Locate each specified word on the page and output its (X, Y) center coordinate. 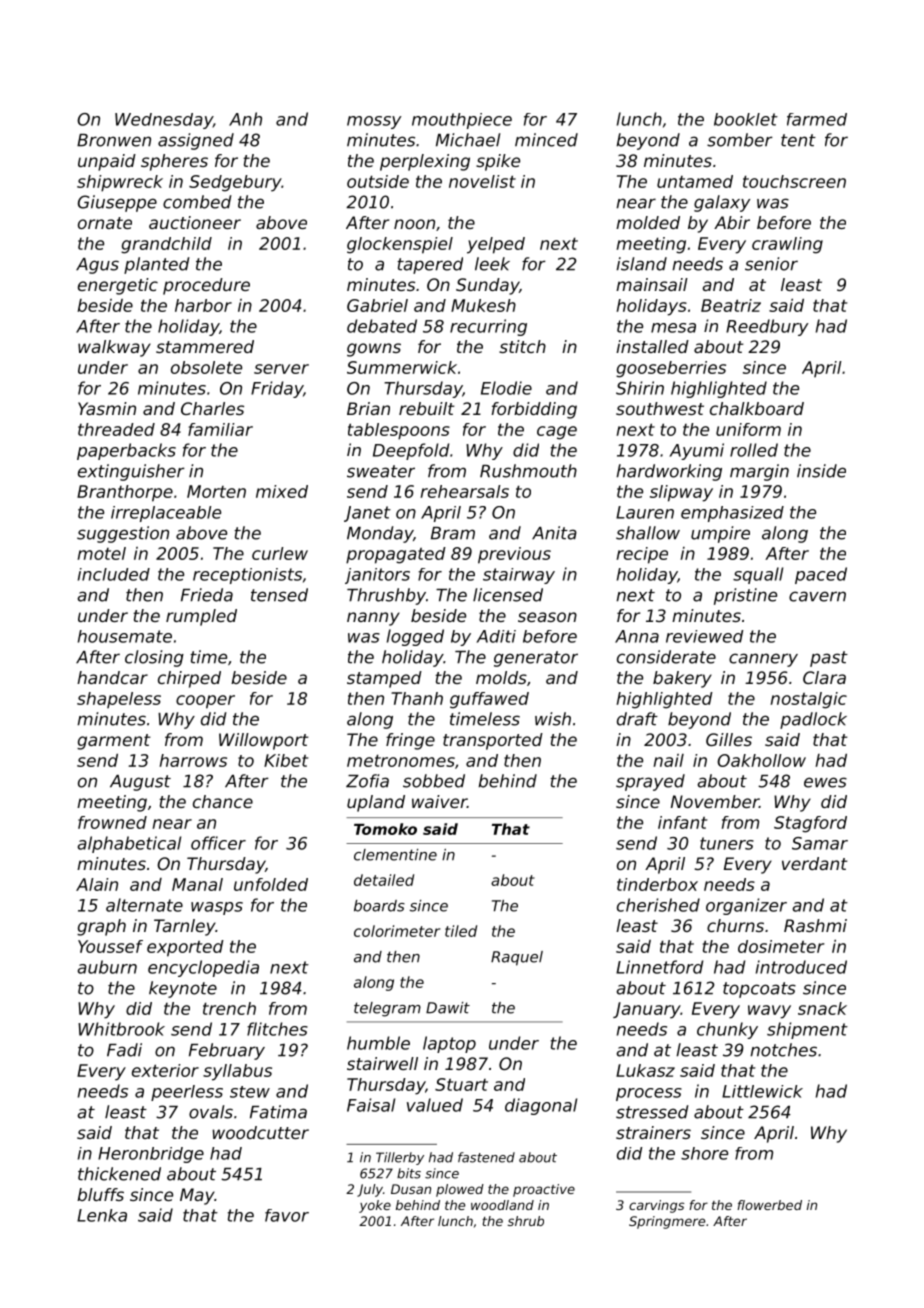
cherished (658, 905)
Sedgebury (235, 183)
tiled (461, 931)
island (641, 264)
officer (218, 843)
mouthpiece (462, 121)
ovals (211, 1112)
